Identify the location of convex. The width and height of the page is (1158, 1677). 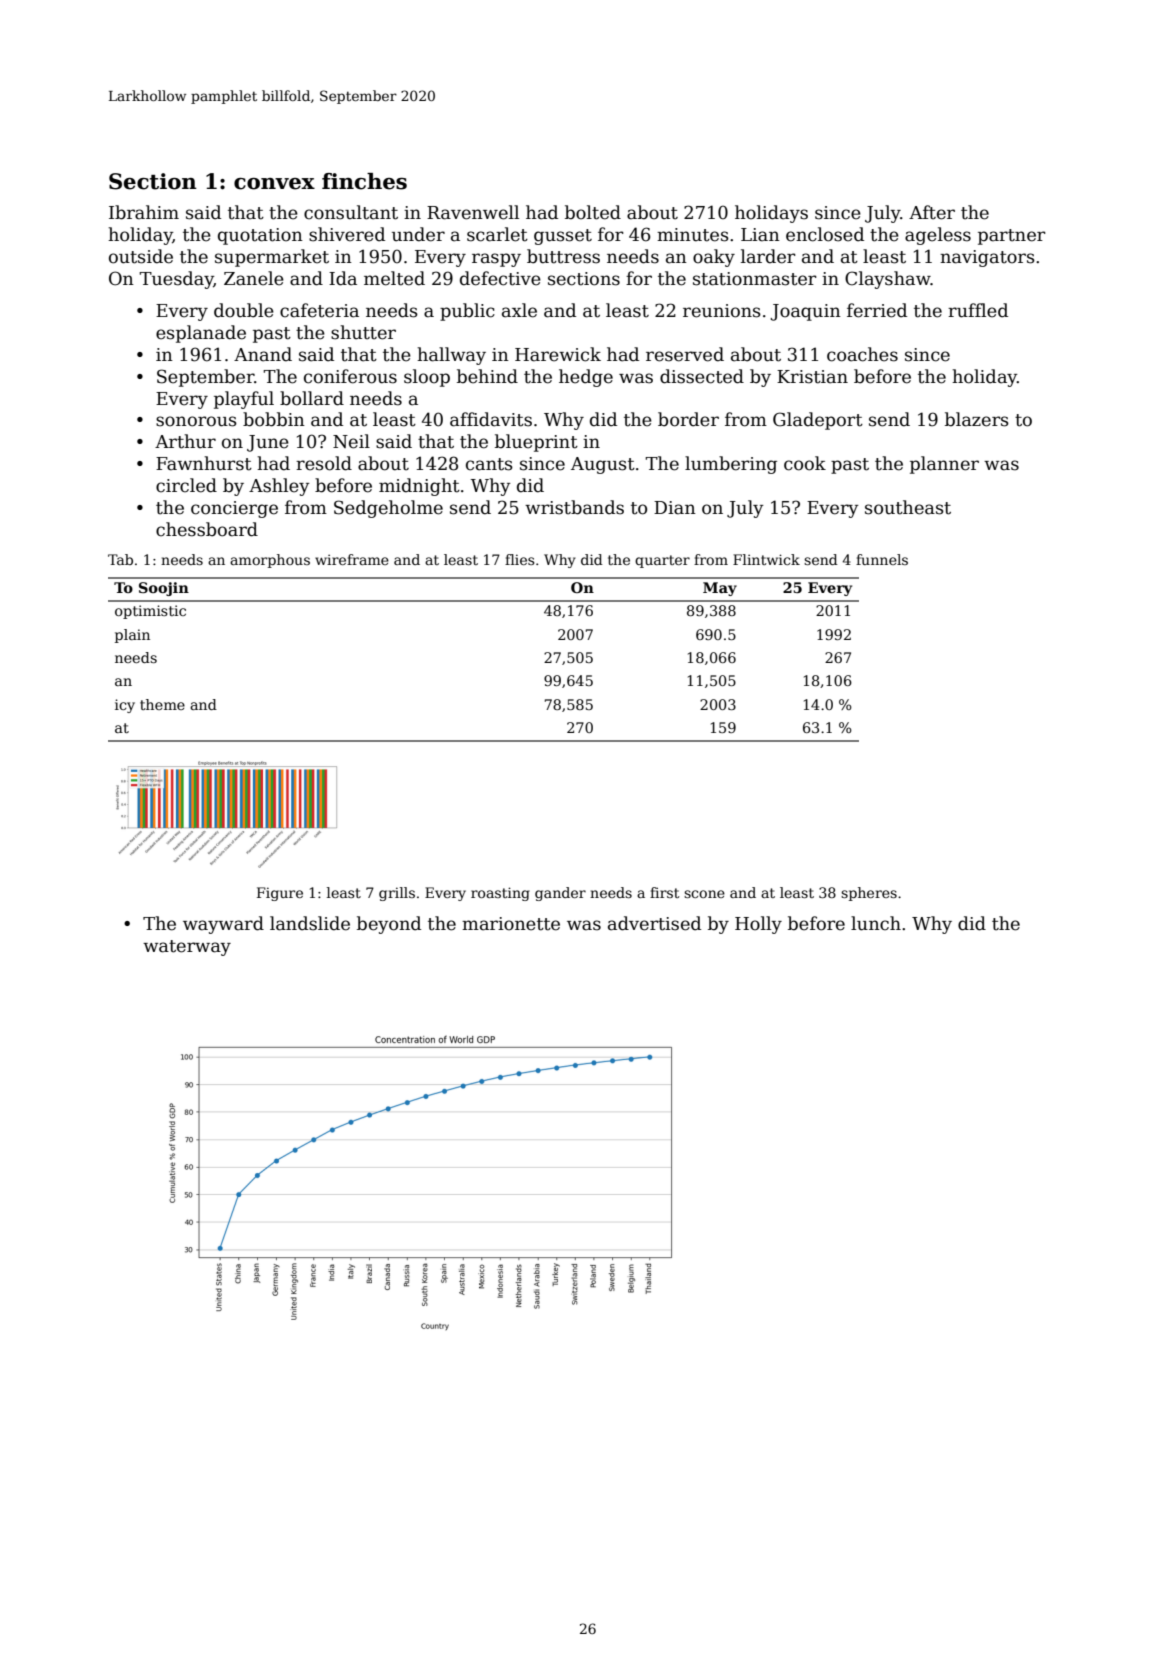
(274, 184).
